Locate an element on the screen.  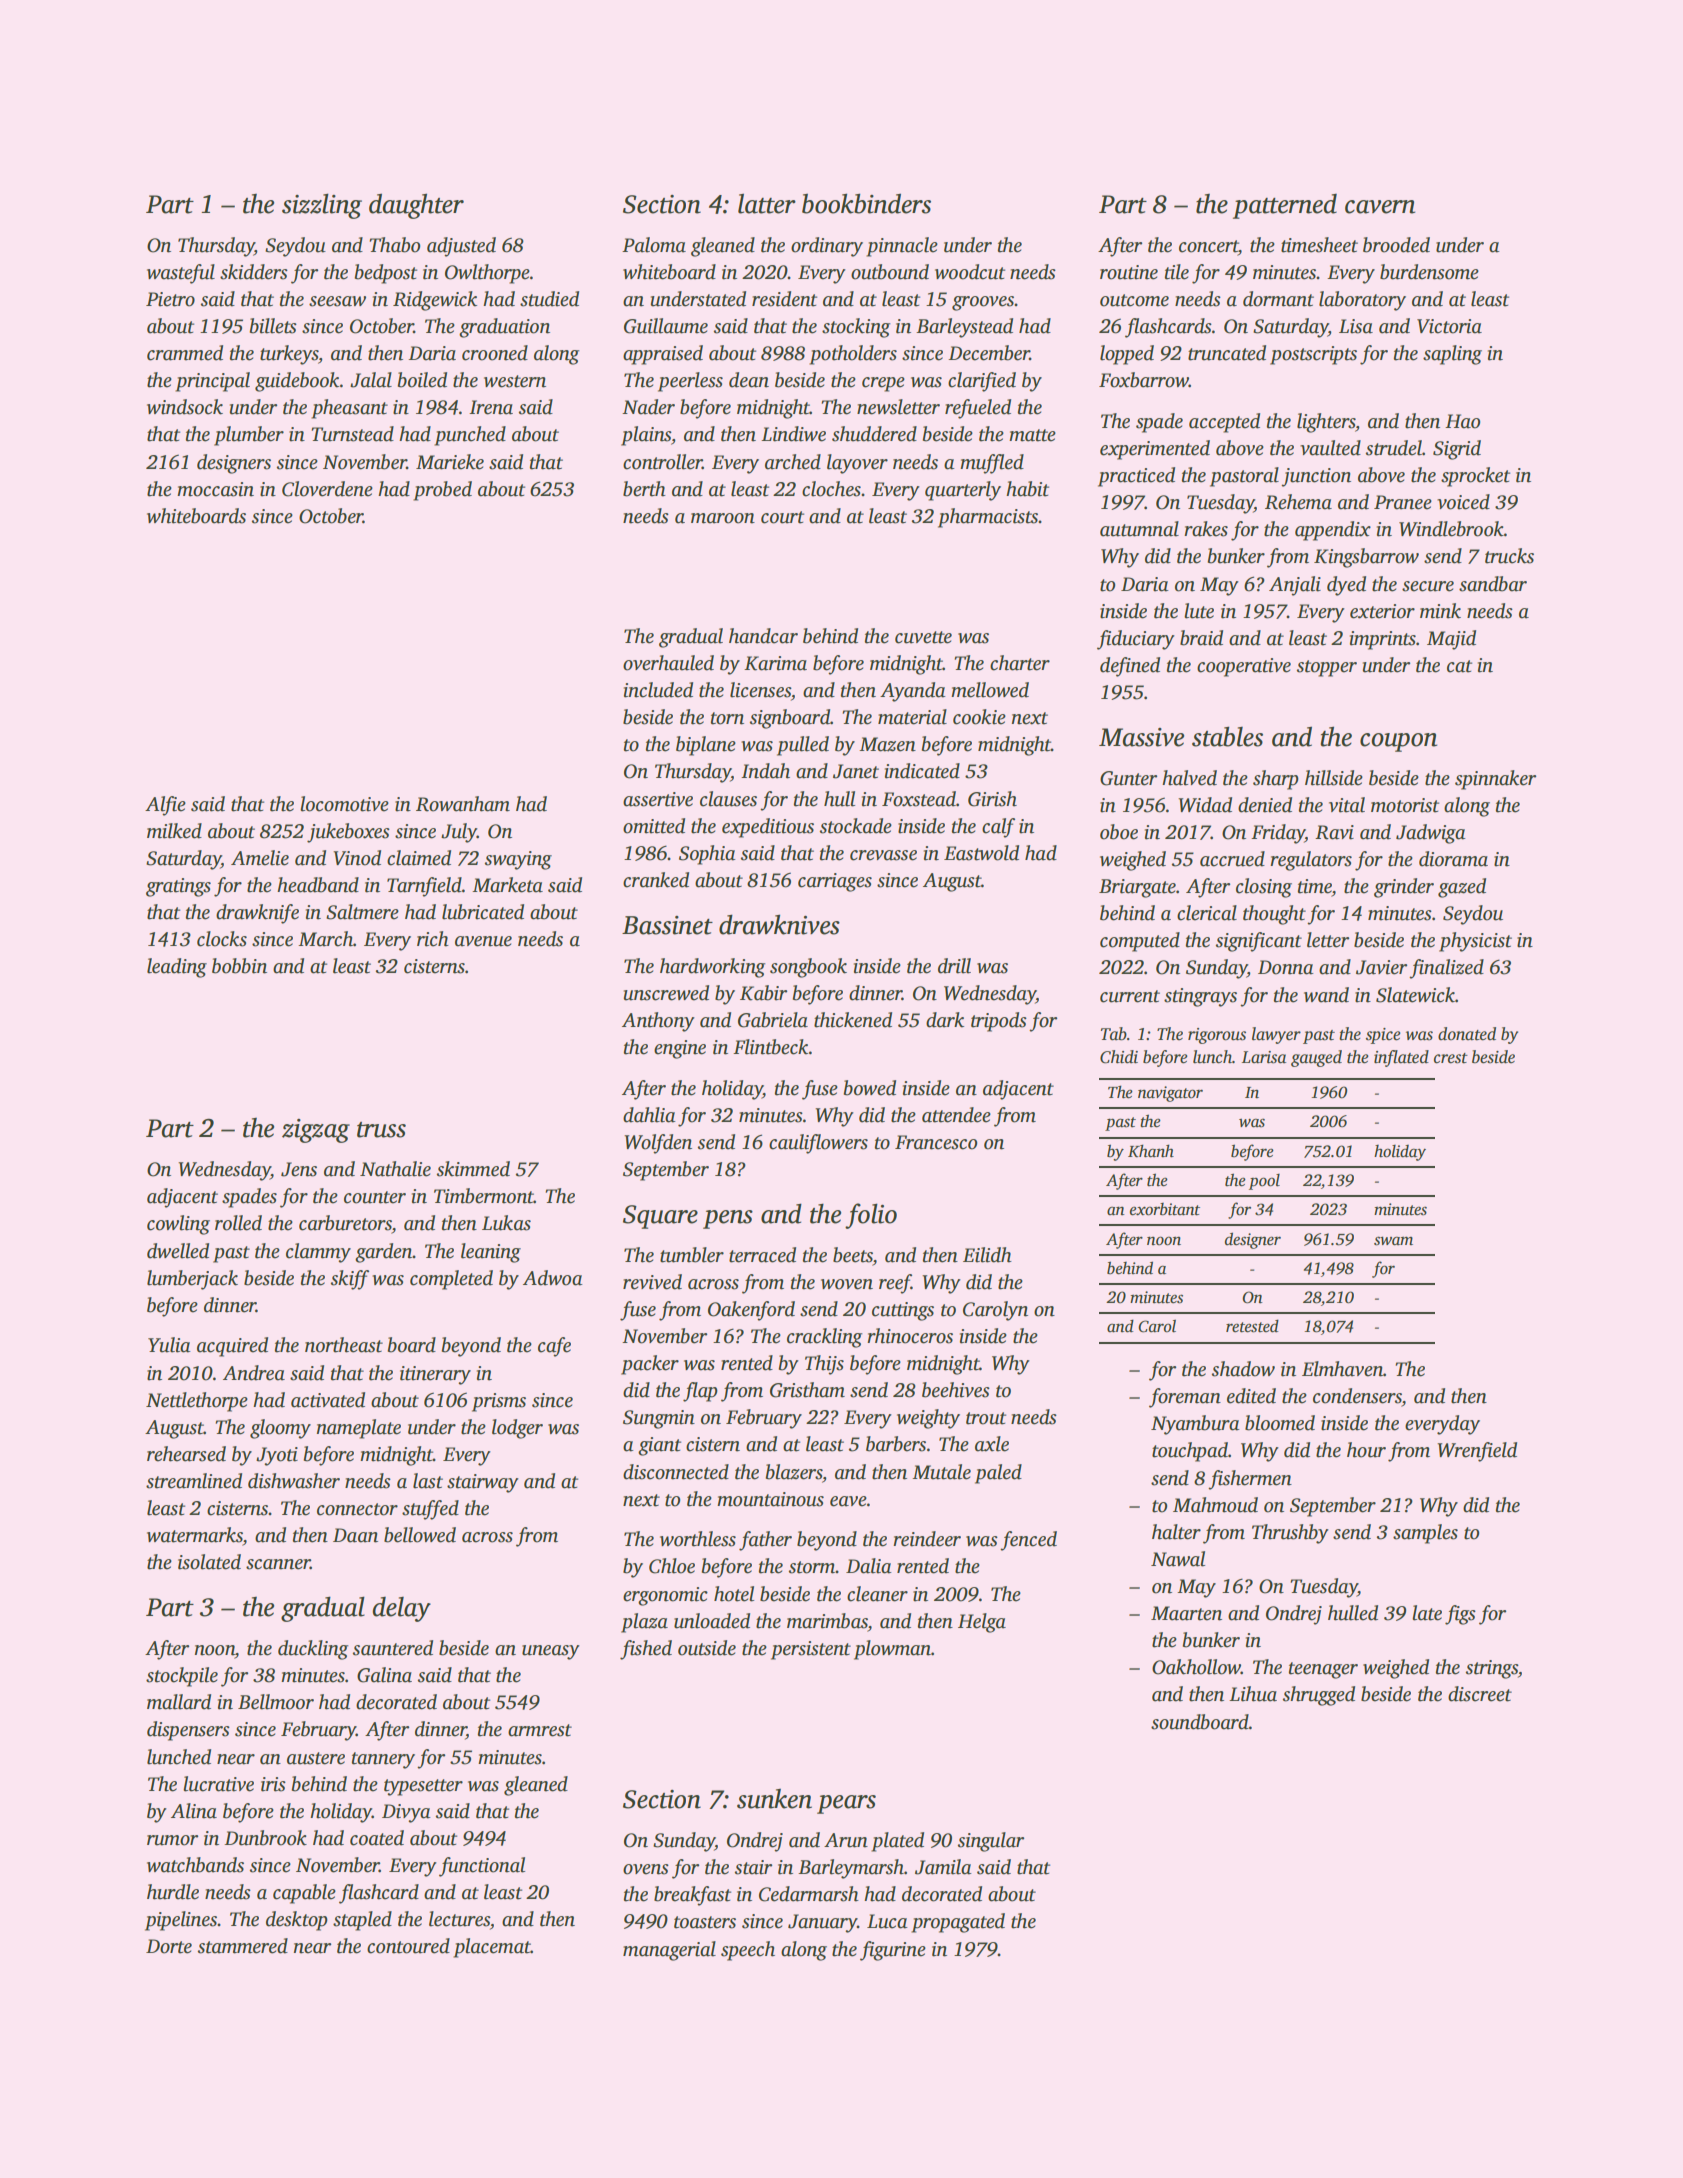
pulled is located at coordinates (803, 746).
